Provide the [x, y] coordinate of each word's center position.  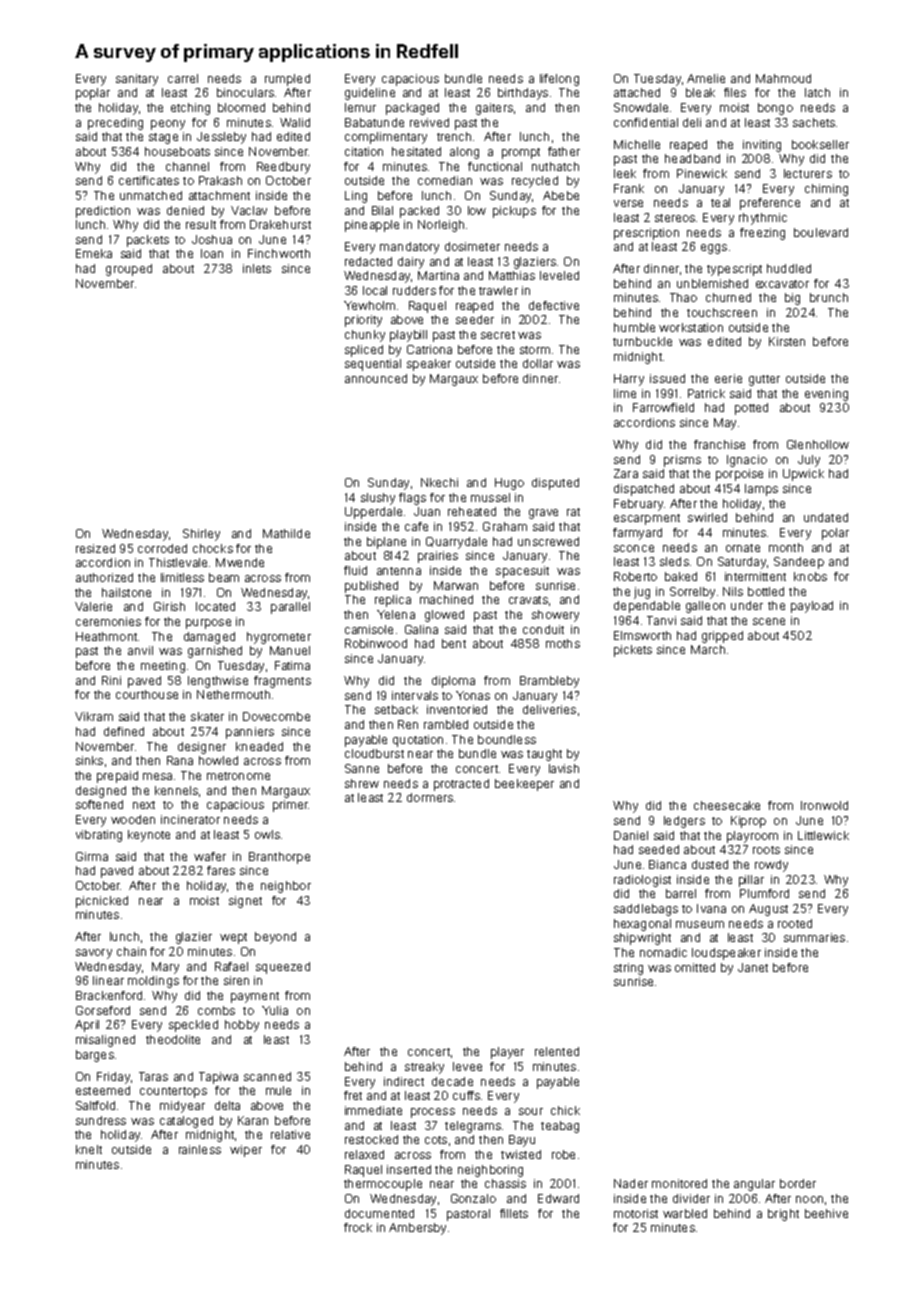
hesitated [416, 151]
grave [543, 514]
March [708, 649]
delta [227, 1105]
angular [754, 1185]
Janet [753, 967]
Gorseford [103, 1010]
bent [454, 643]
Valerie [93, 606]
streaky [424, 1068]
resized [95, 548]
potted [751, 409]
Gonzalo [473, 1198]
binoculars [245, 92]
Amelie [706, 78]
